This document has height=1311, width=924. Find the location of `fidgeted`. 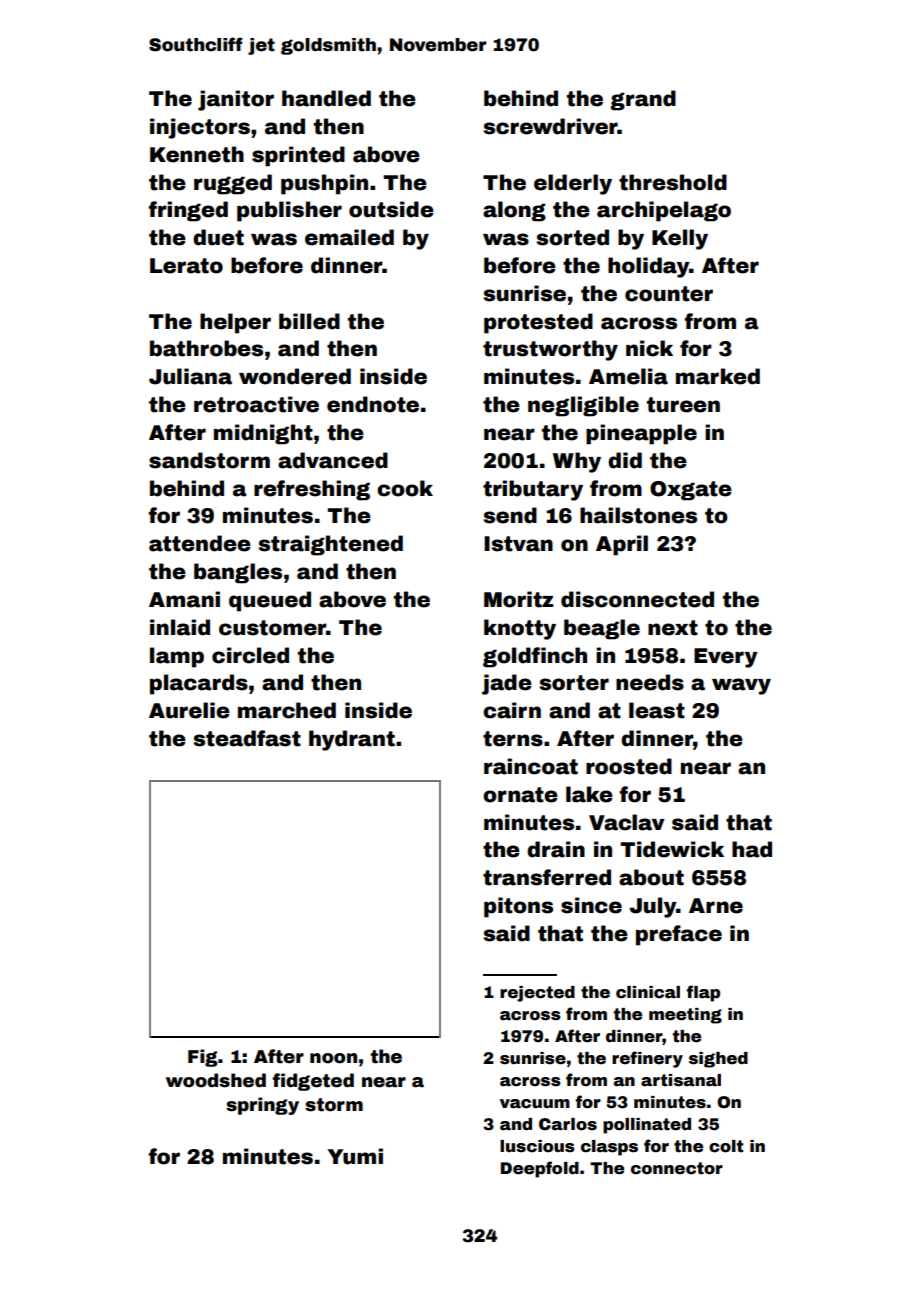

fidgeted is located at coordinates (313, 1082).
